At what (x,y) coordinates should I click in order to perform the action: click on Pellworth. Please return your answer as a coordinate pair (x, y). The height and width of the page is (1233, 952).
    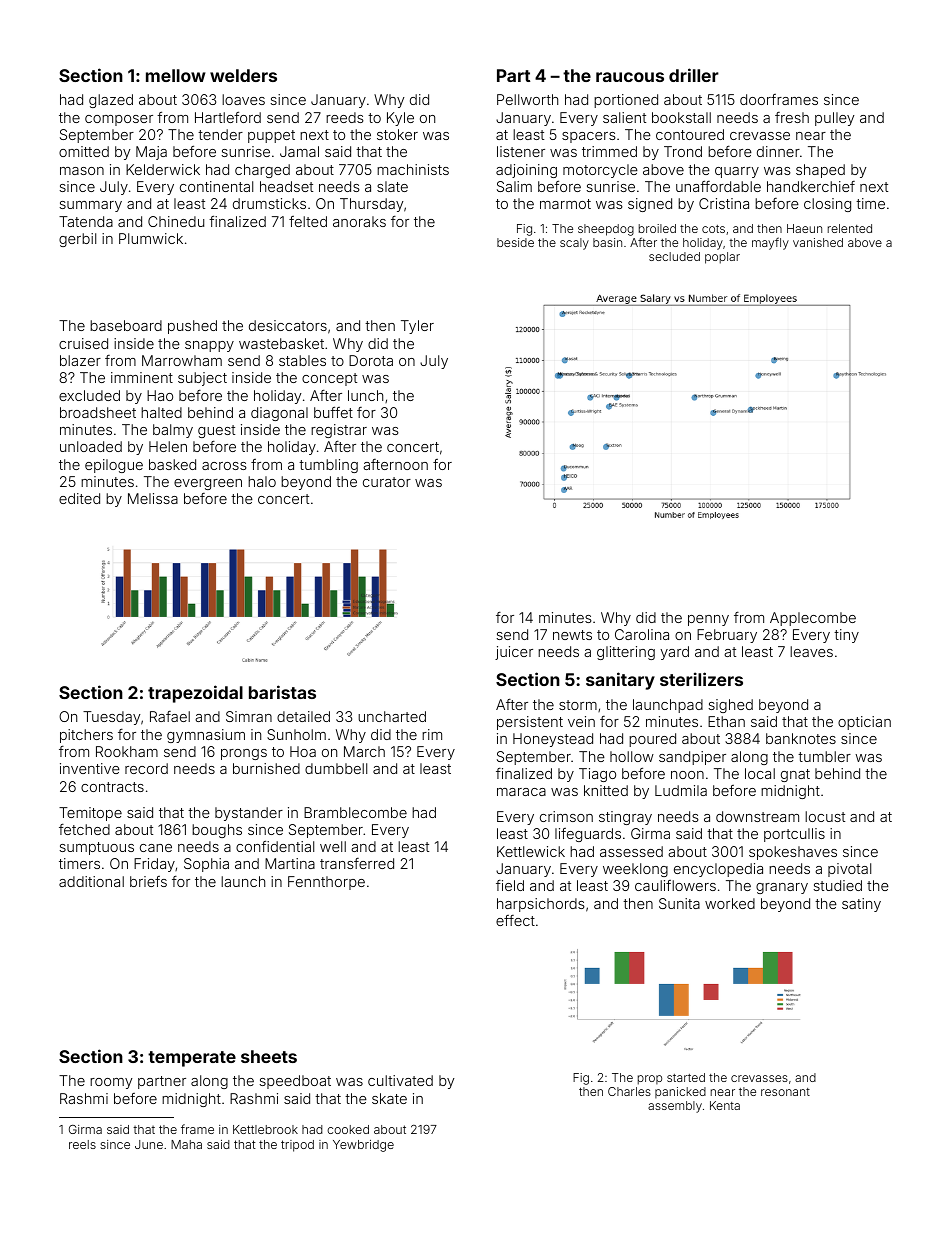
    Looking at the image, I should click on (527, 99).
